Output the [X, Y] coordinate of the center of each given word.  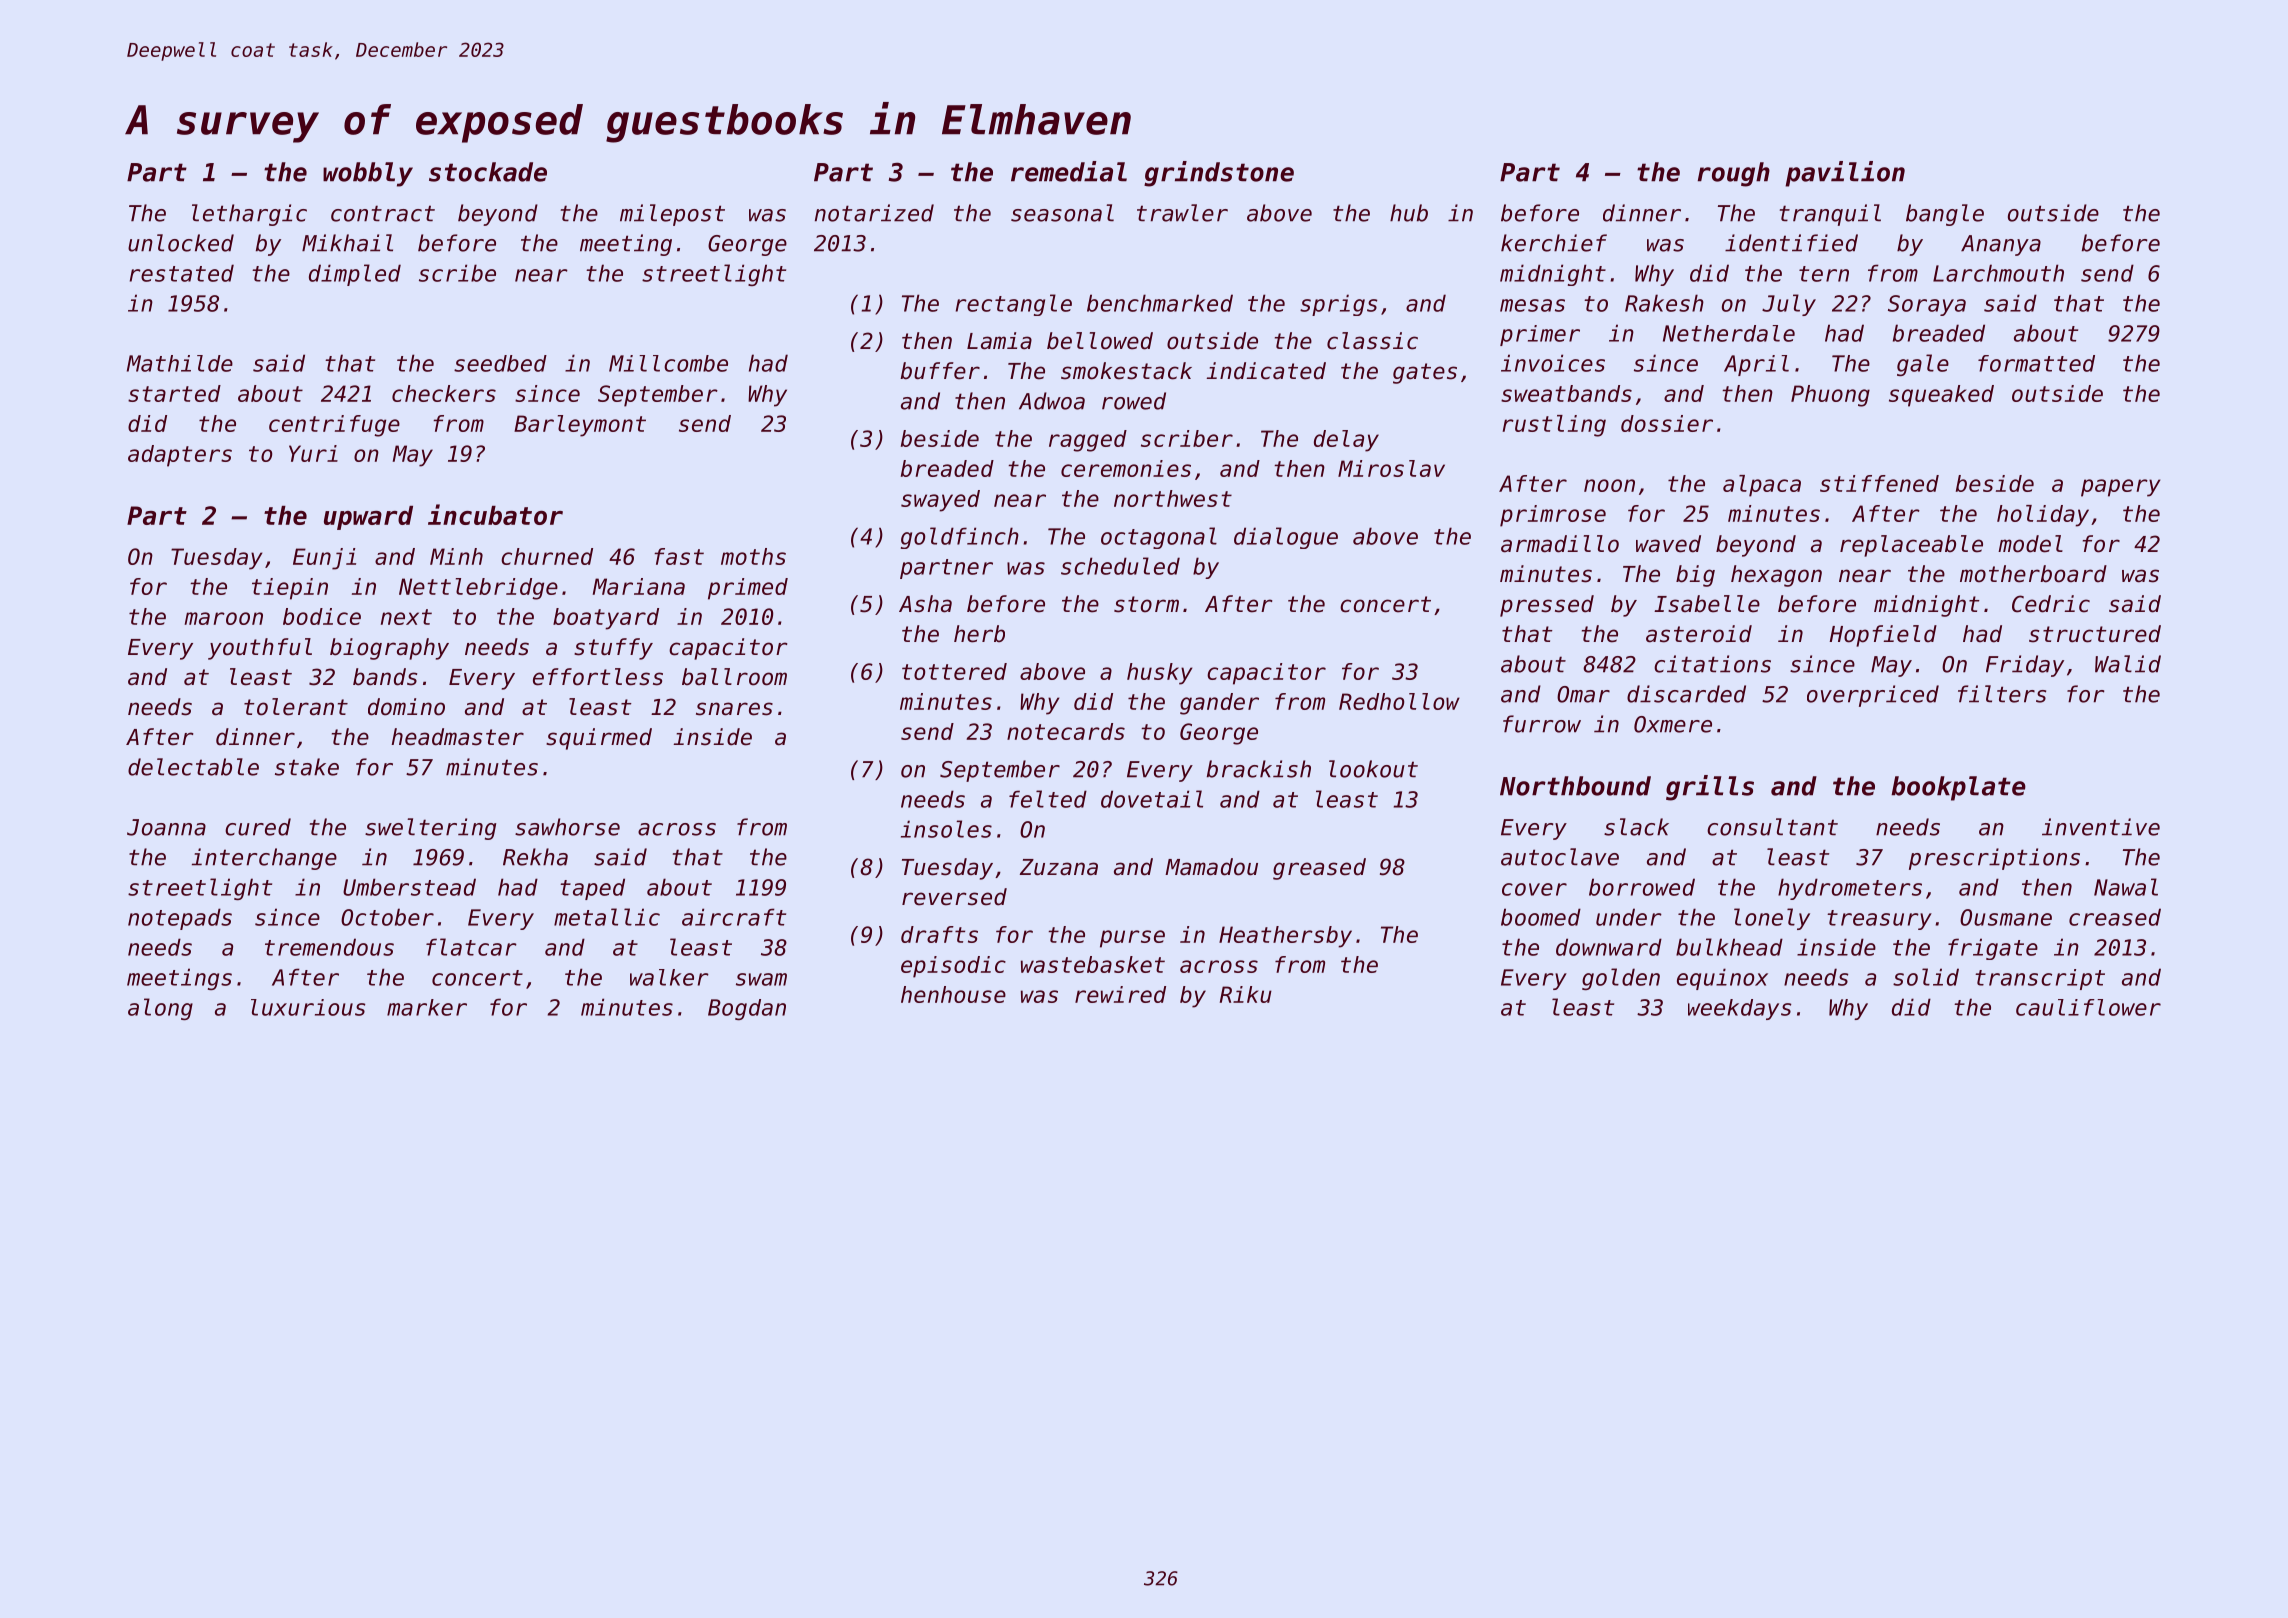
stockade [488, 172]
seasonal [1062, 213]
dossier [1667, 423]
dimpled [355, 275]
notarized [874, 213]
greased [1319, 869]
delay [1346, 441]
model [2030, 544]
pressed [1547, 606]
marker [427, 1007]
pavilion [1845, 174]
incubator [495, 514]
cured [258, 827]
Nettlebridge [478, 589]
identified [1791, 243]
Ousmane [2006, 917]
